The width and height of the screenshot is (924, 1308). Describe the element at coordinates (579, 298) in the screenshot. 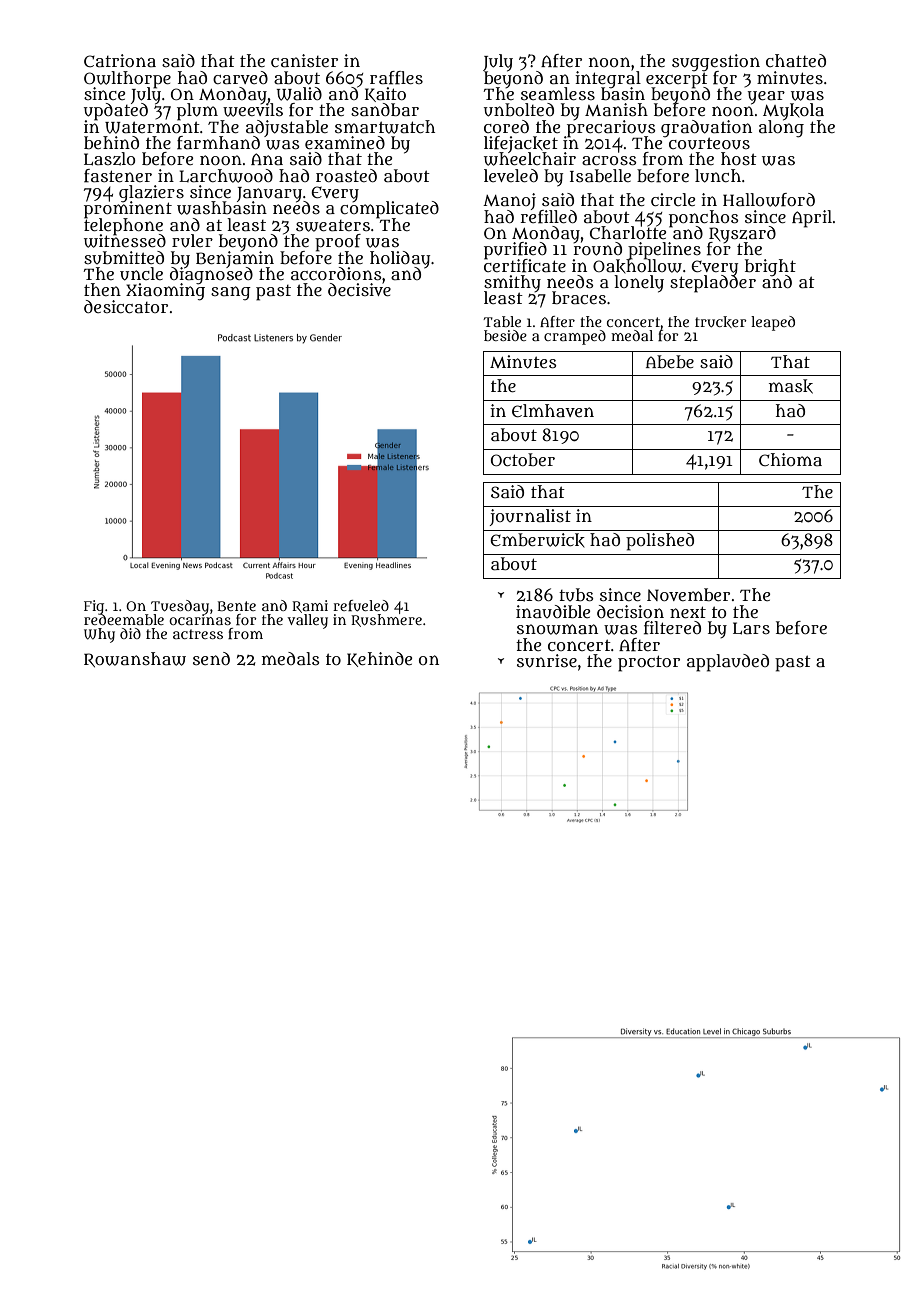

I see `braces` at that location.
